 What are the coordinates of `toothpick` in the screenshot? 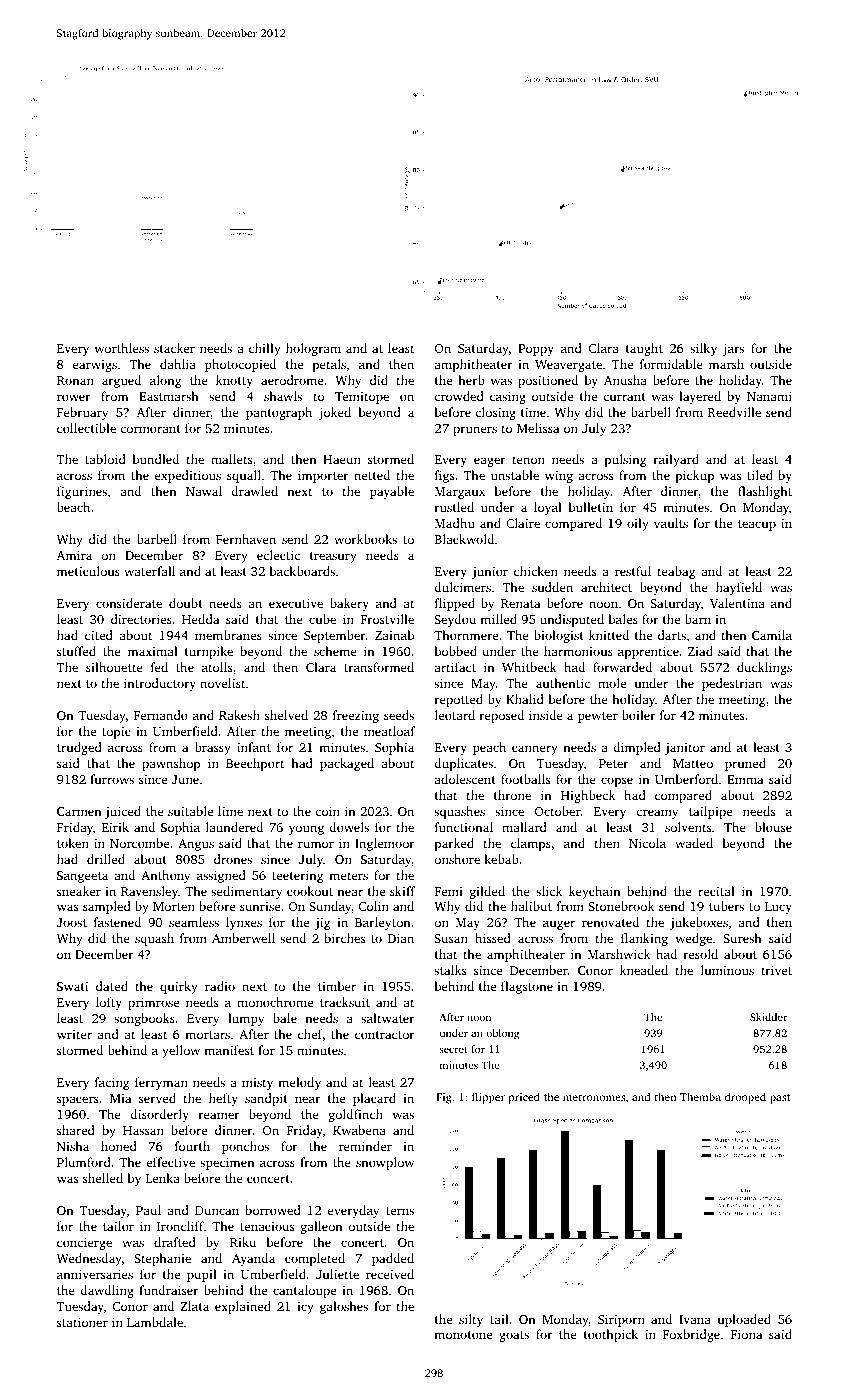 It's located at (611, 1335).
